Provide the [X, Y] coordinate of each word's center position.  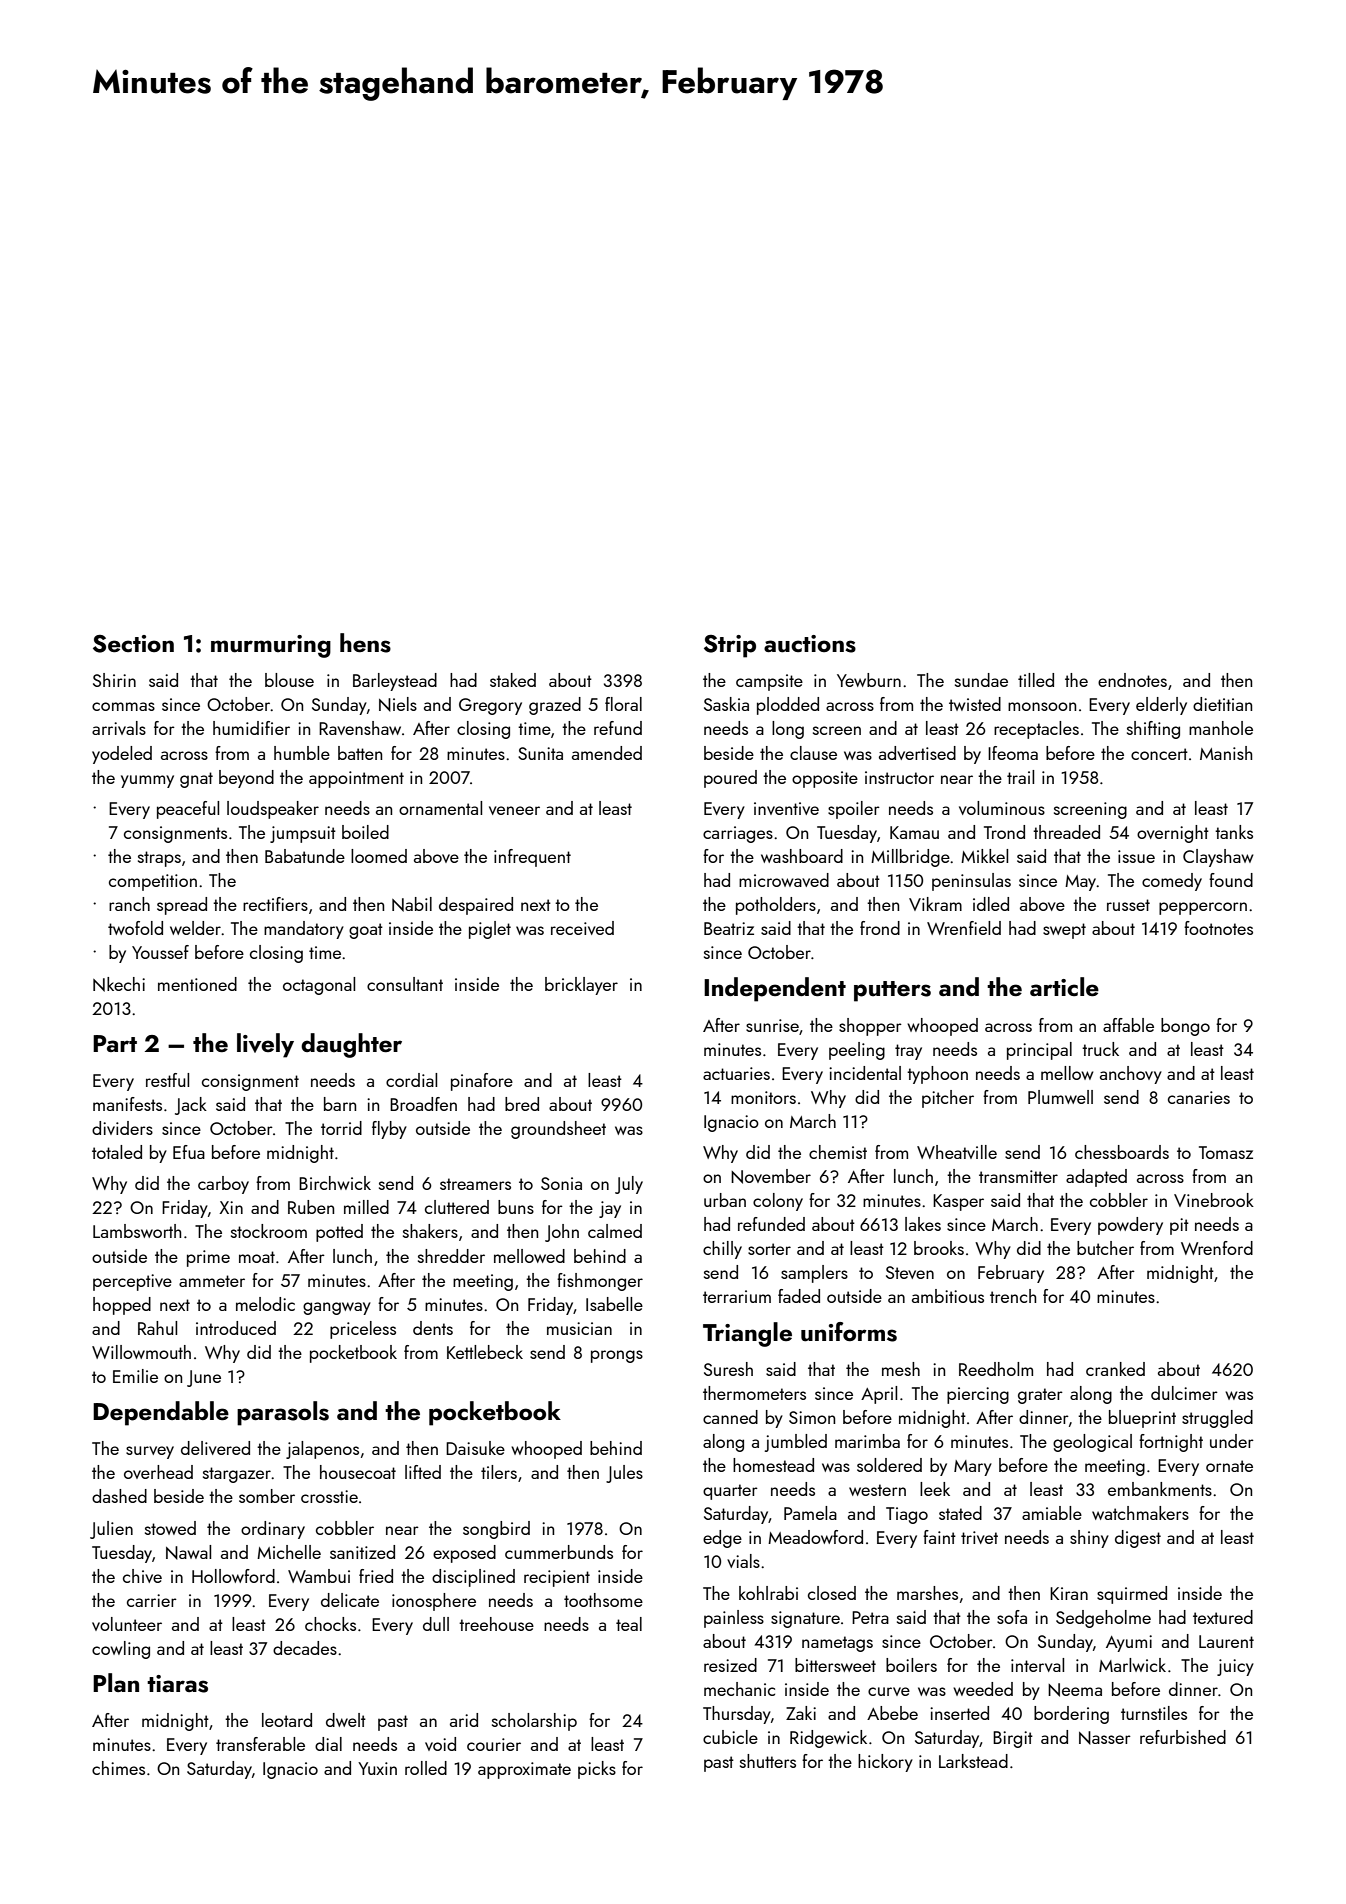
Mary [973, 1468]
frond [880, 928]
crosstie [329, 1496]
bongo [1185, 1027]
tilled [1036, 680]
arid [464, 1720]
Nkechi [119, 984]
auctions [810, 644]
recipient [557, 1578]
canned [730, 1417]
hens [365, 643]
